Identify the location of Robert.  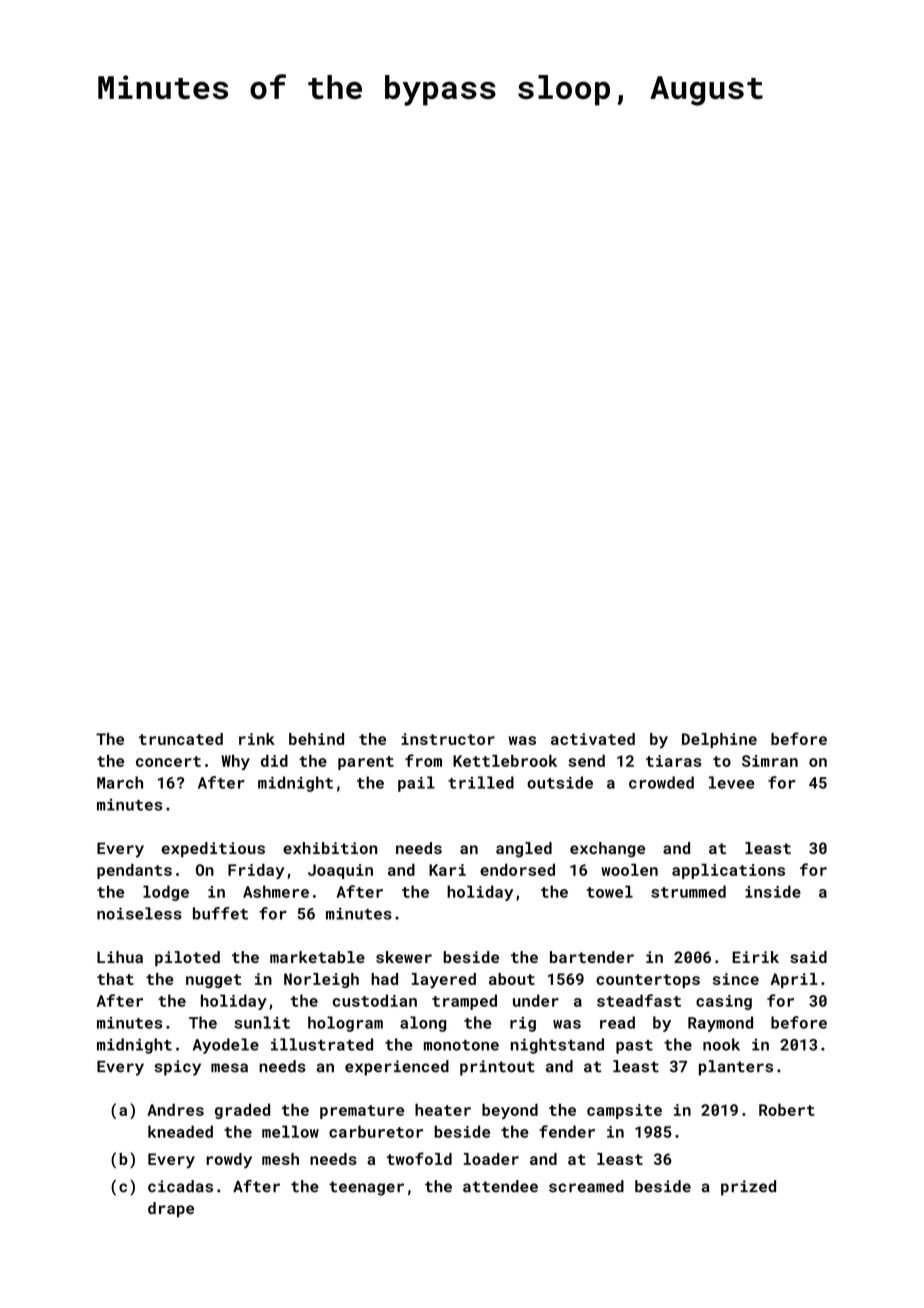
(787, 1109).
